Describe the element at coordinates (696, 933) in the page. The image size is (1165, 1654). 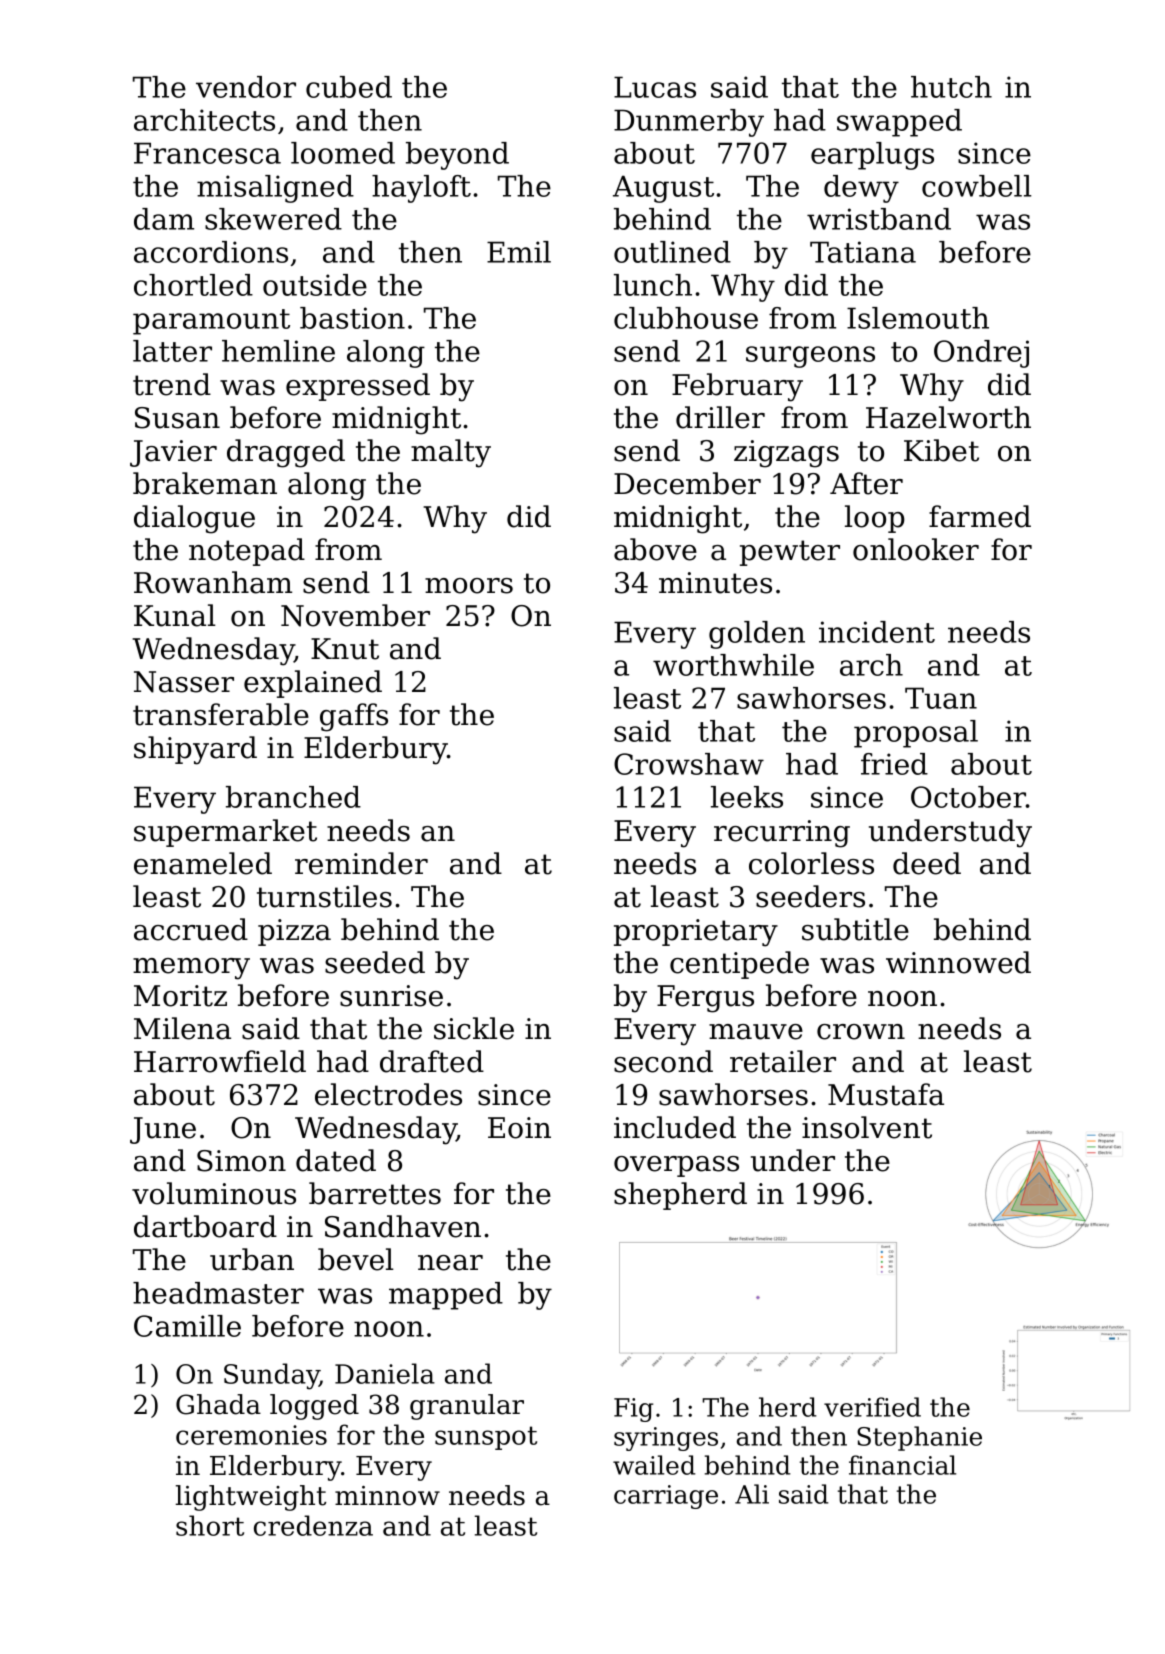
I see `proprietary` at that location.
